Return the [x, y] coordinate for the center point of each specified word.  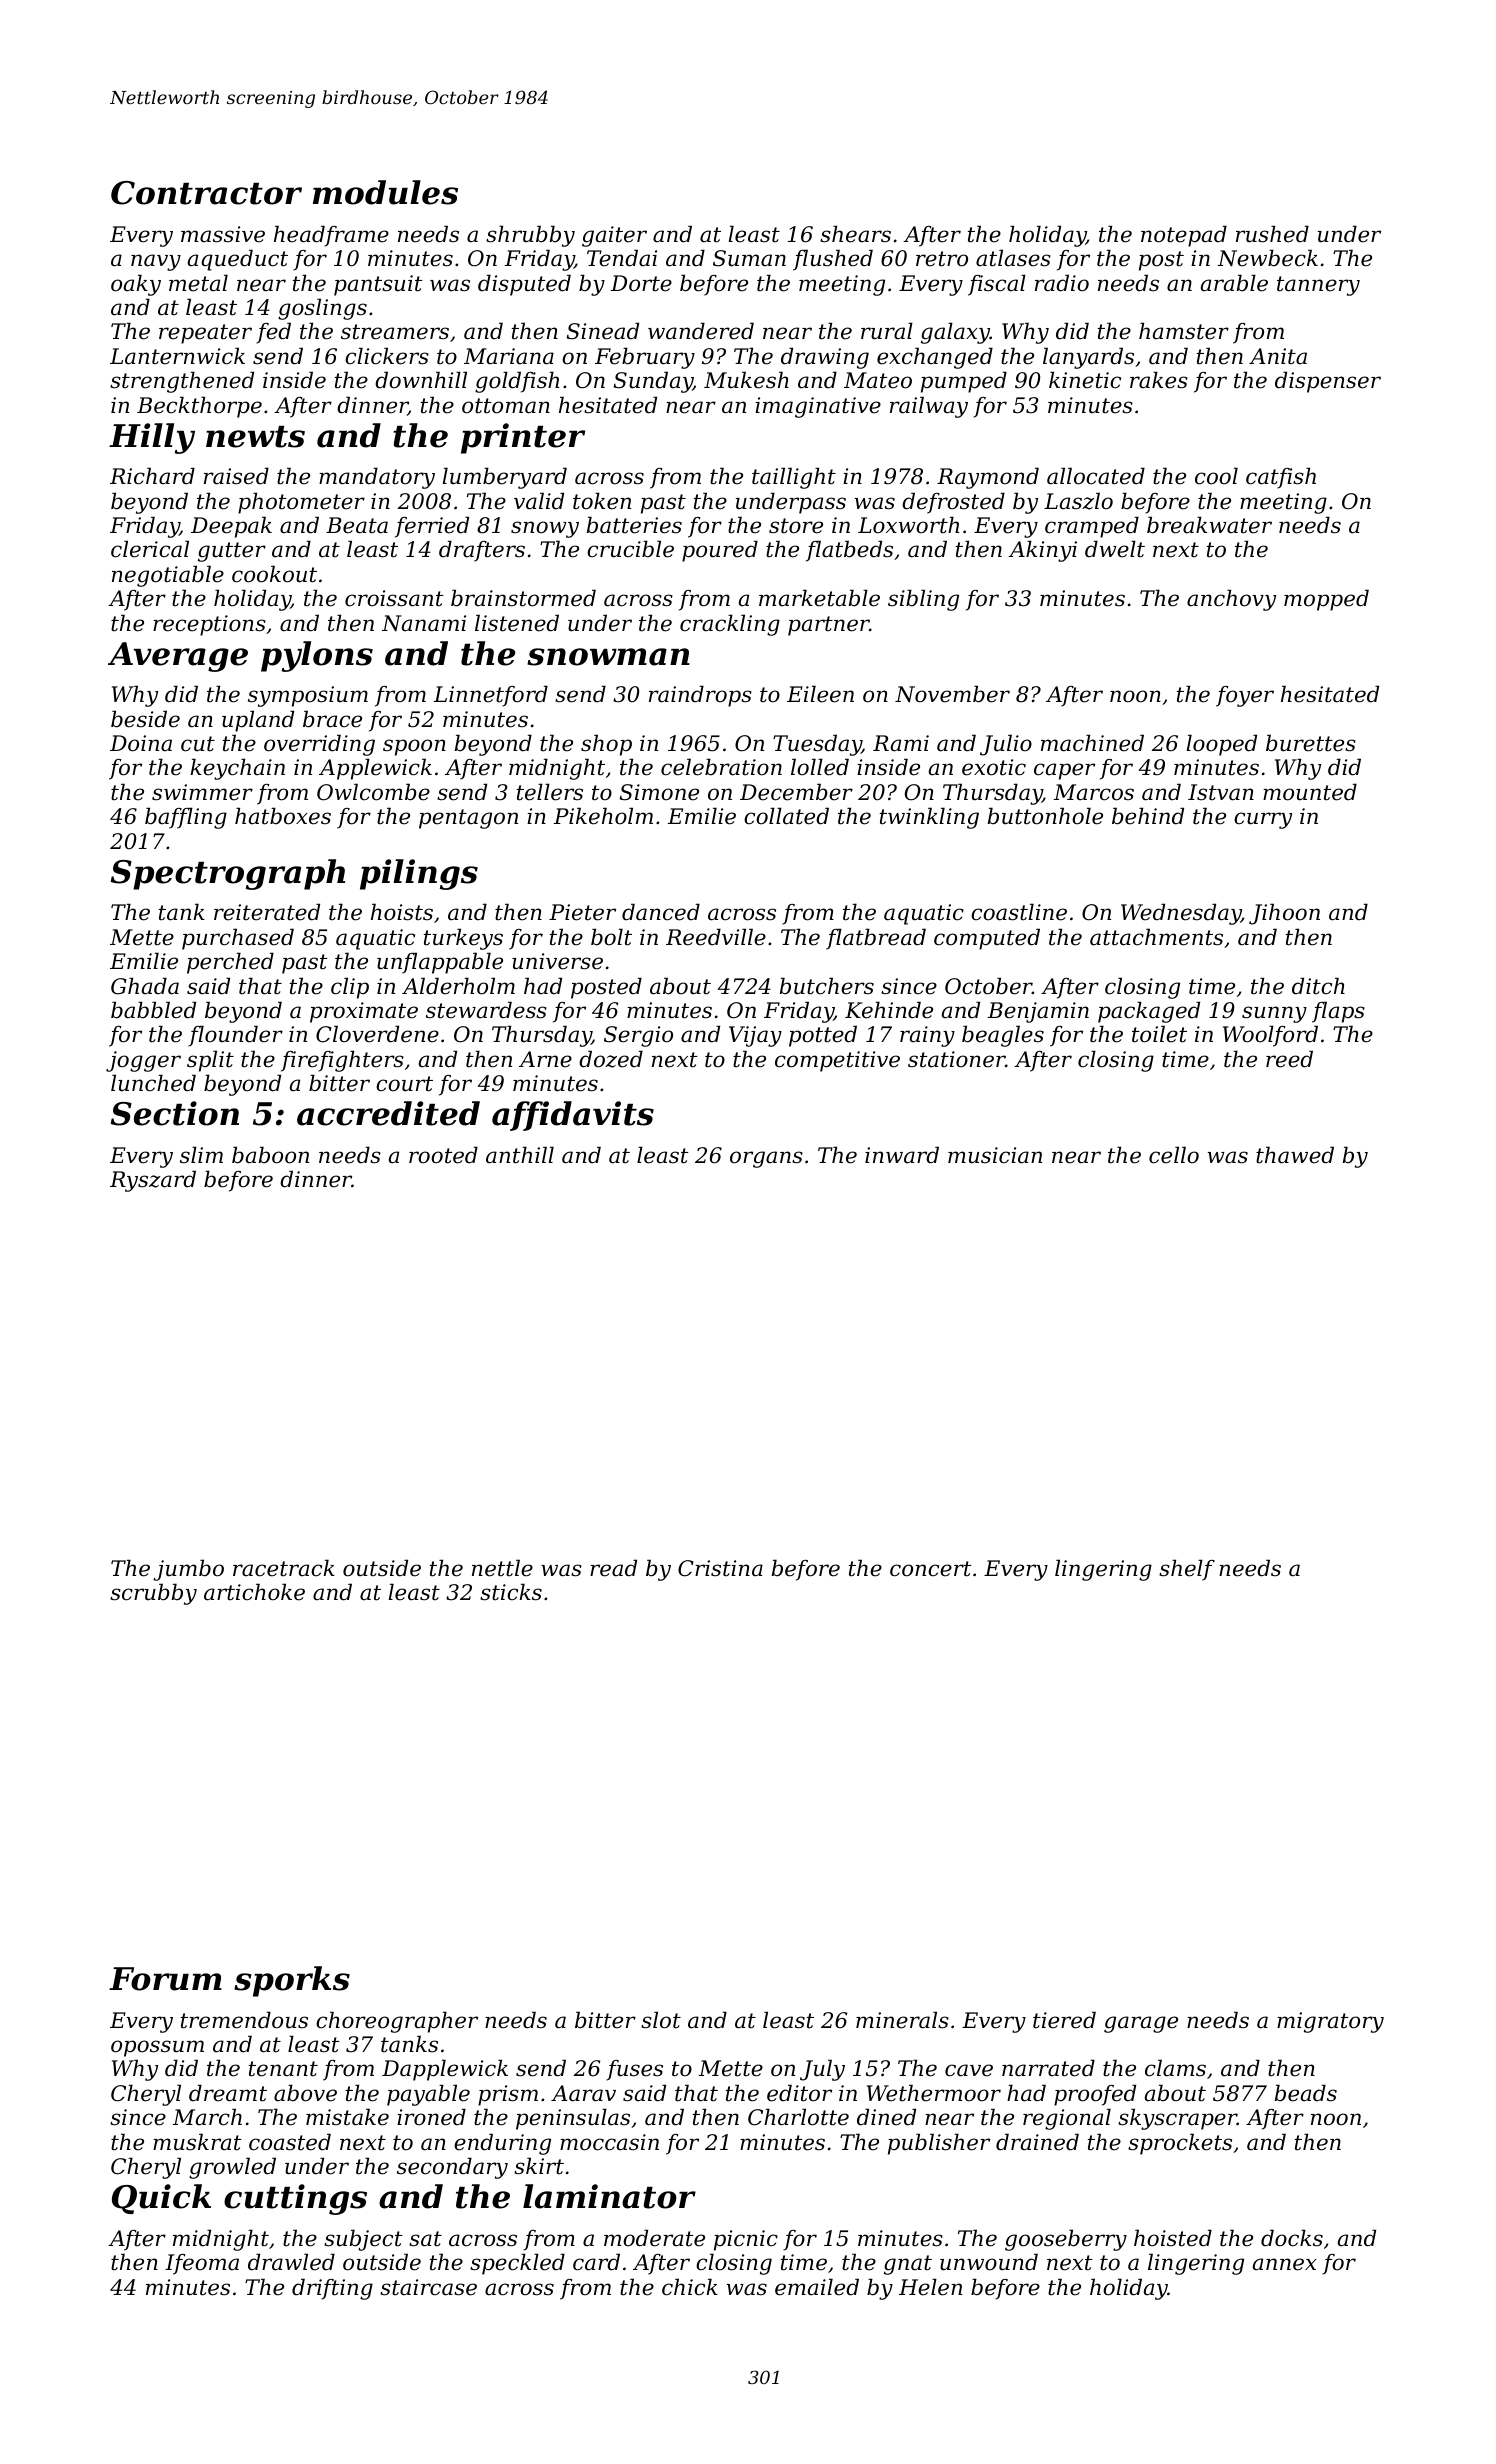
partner [829, 626]
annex [1284, 2264]
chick [690, 2287]
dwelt [1115, 549]
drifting [332, 2289]
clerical [150, 549]
